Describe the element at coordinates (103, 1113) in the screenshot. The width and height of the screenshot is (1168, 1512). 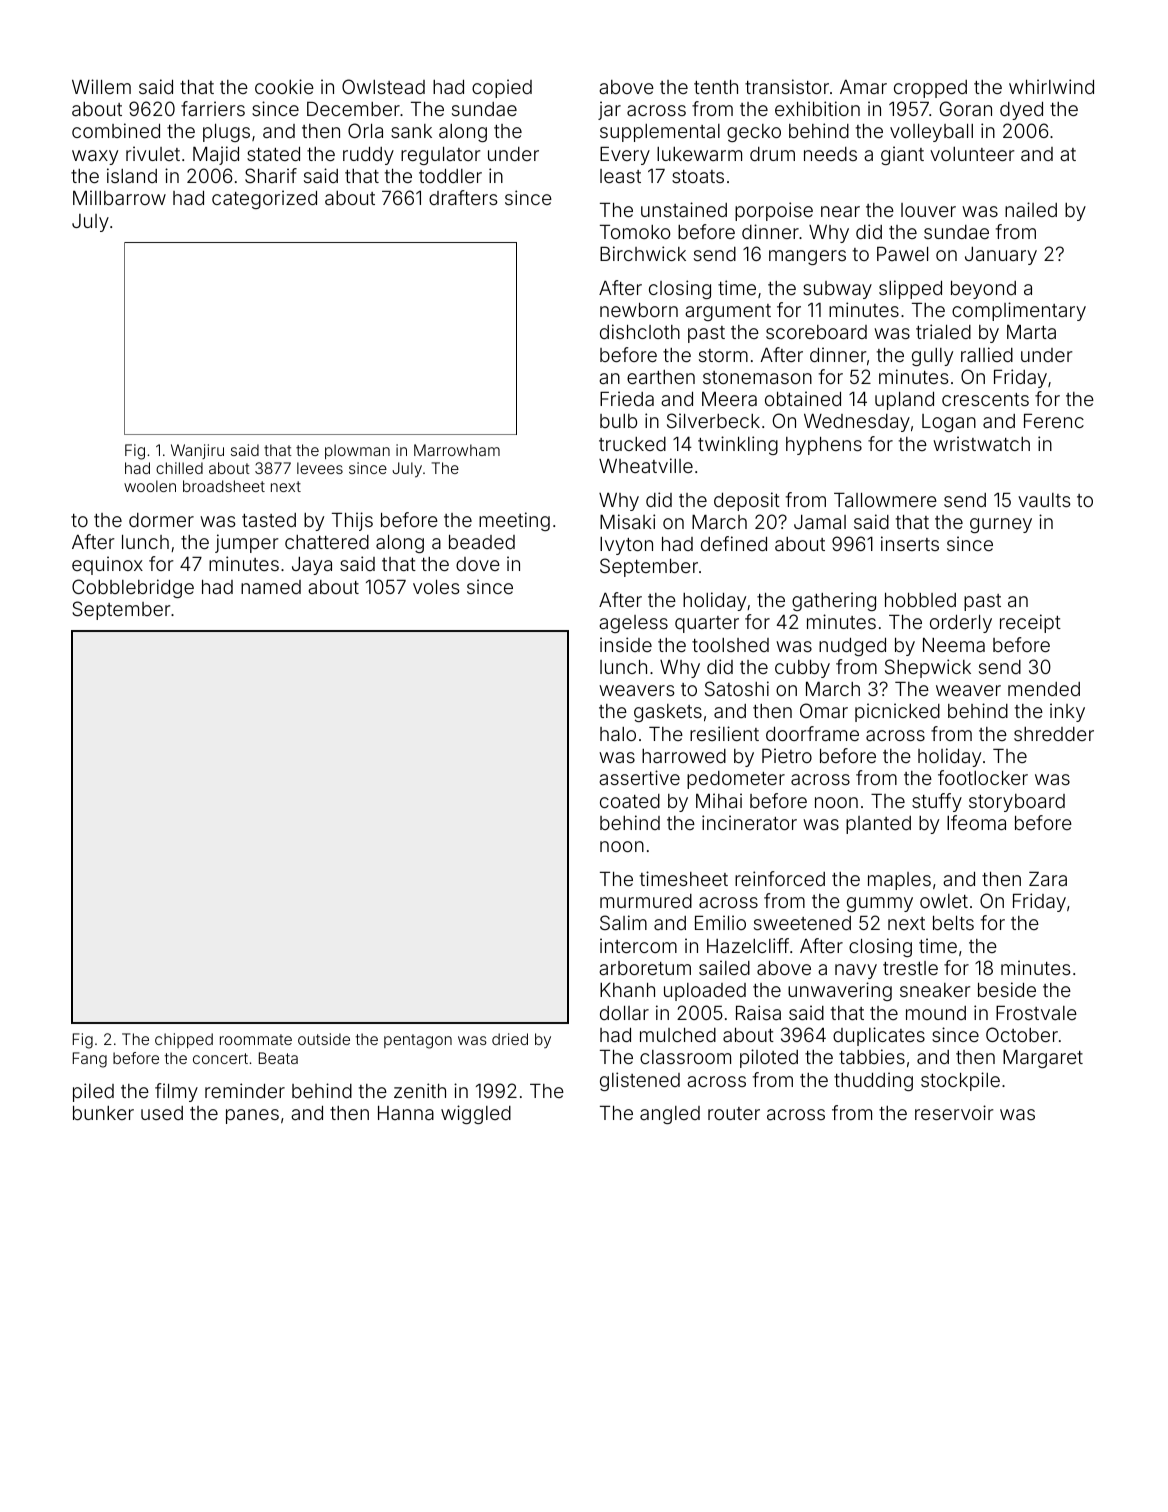
I see `bunker` at that location.
